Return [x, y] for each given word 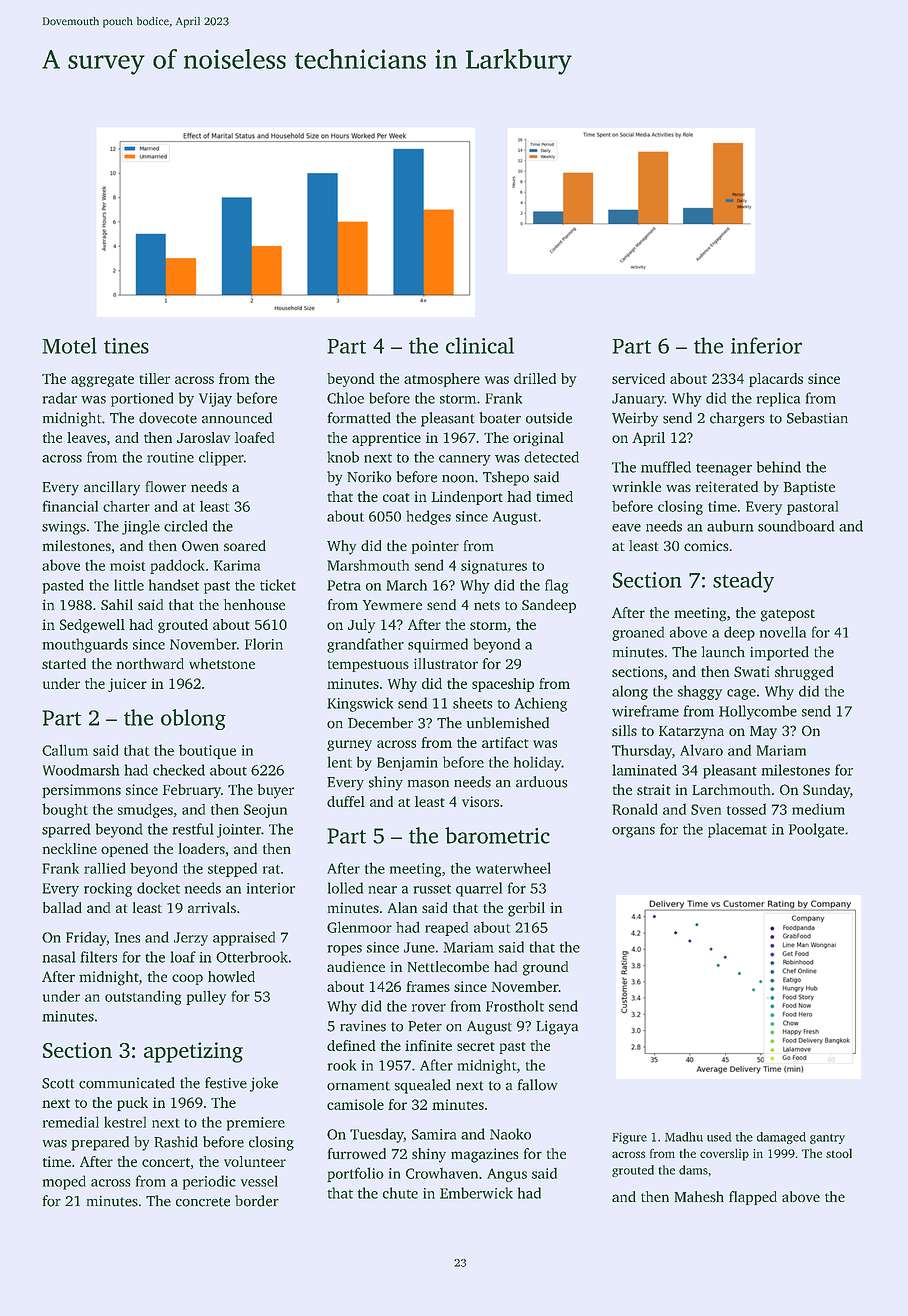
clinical [480, 345]
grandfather [365, 645]
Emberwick [476, 1193]
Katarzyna [691, 733]
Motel [69, 345]
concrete [203, 1202]
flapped [753, 1198]
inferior [766, 345]
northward [150, 663]
